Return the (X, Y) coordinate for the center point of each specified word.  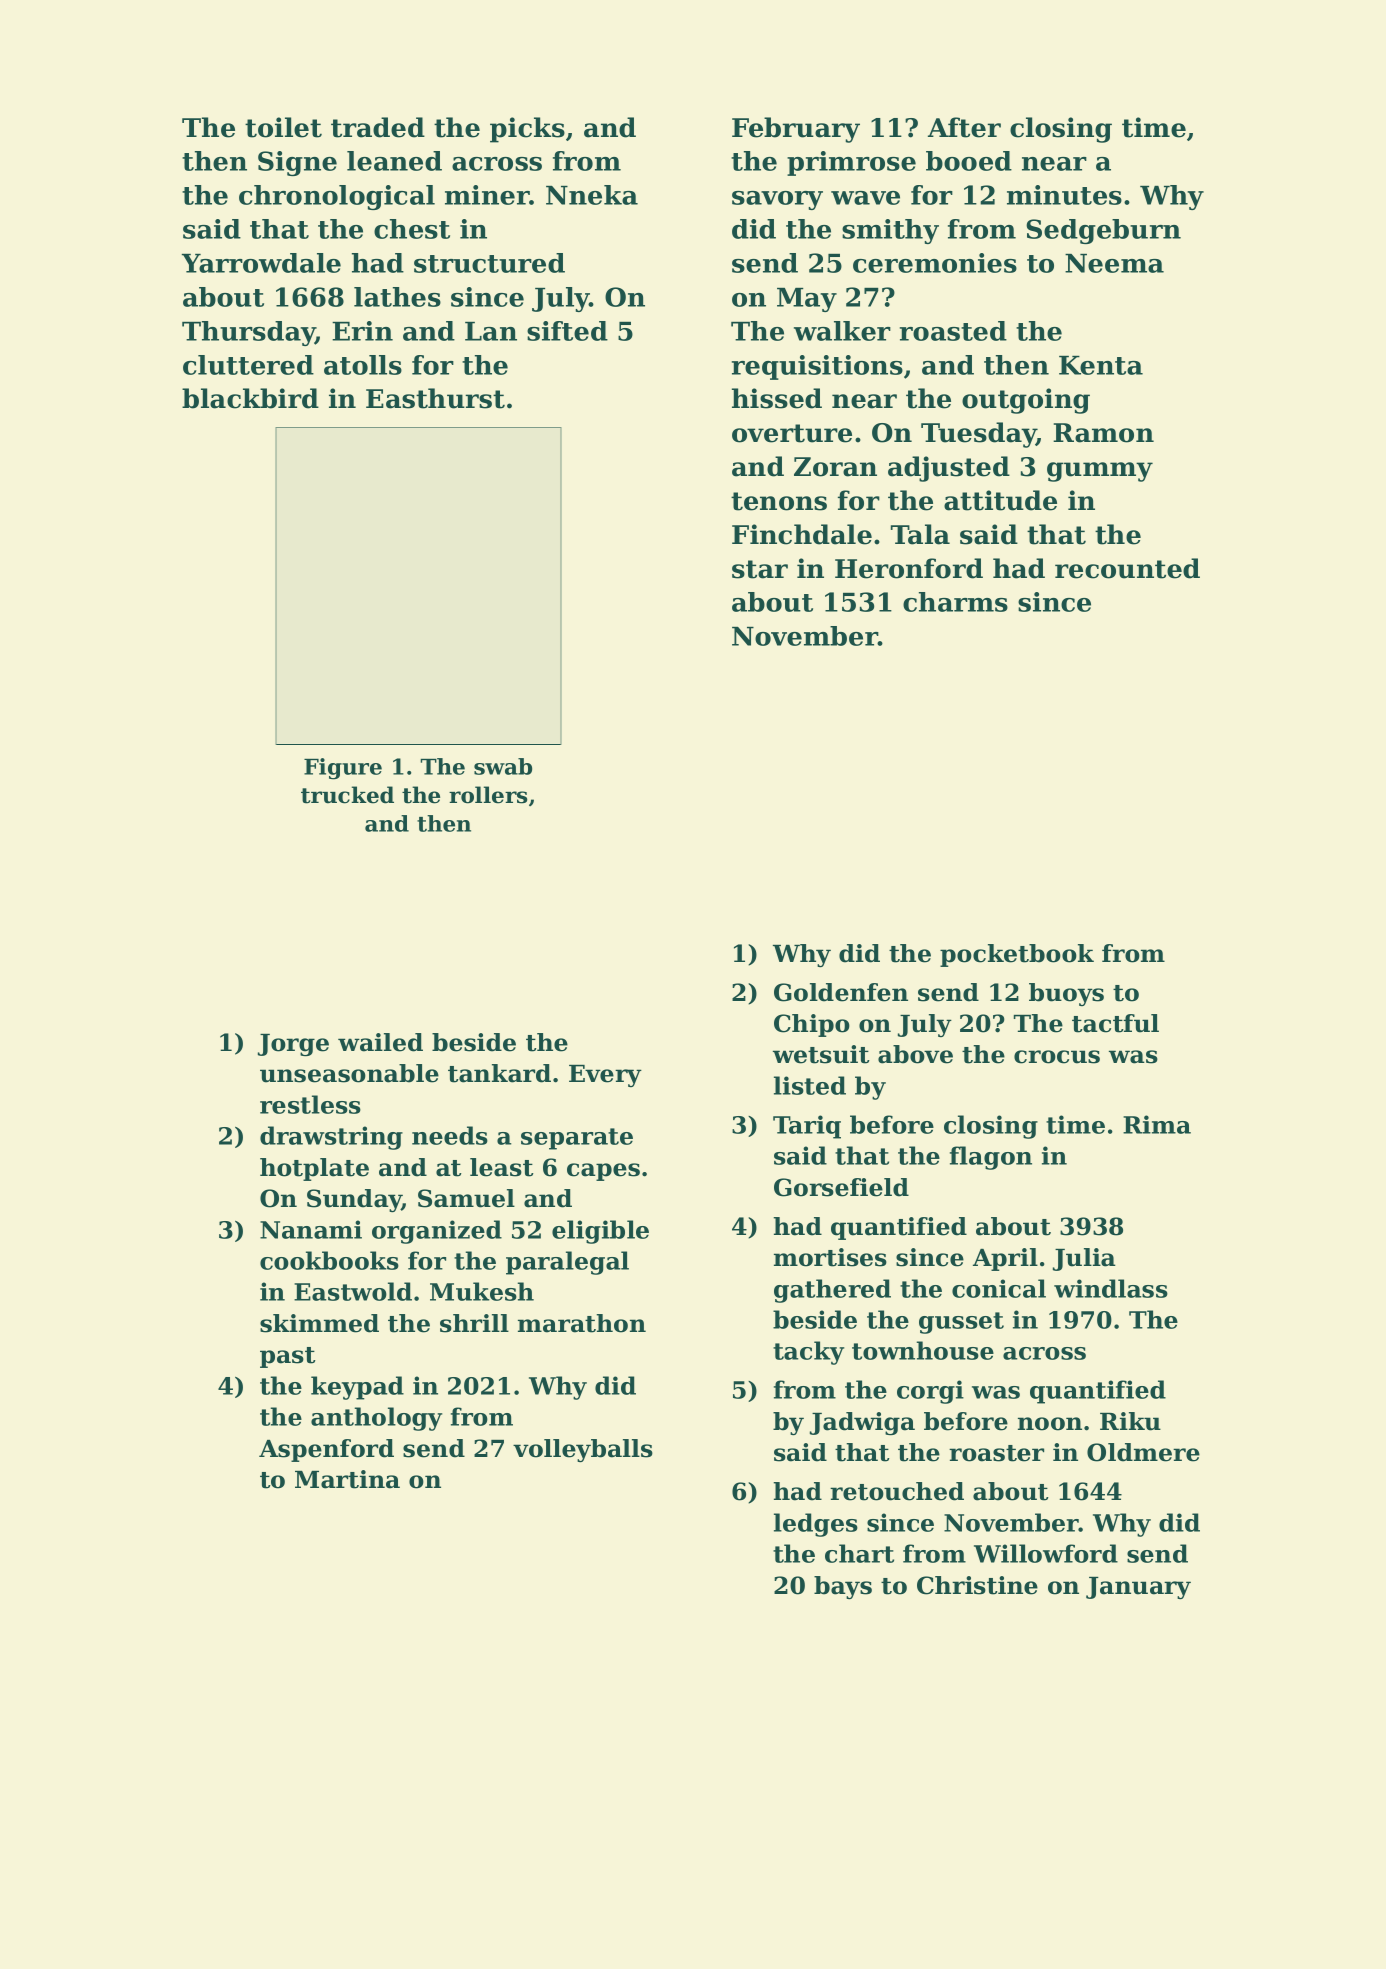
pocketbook (1017, 955)
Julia (1084, 1259)
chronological (337, 197)
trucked (347, 795)
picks (527, 130)
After (964, 127)
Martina (347, 1479)
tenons (779, 501)
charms (955, 602)
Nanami (311, 1229)
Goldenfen (841, 992)
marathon (582, 1323)
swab (503, 766)
